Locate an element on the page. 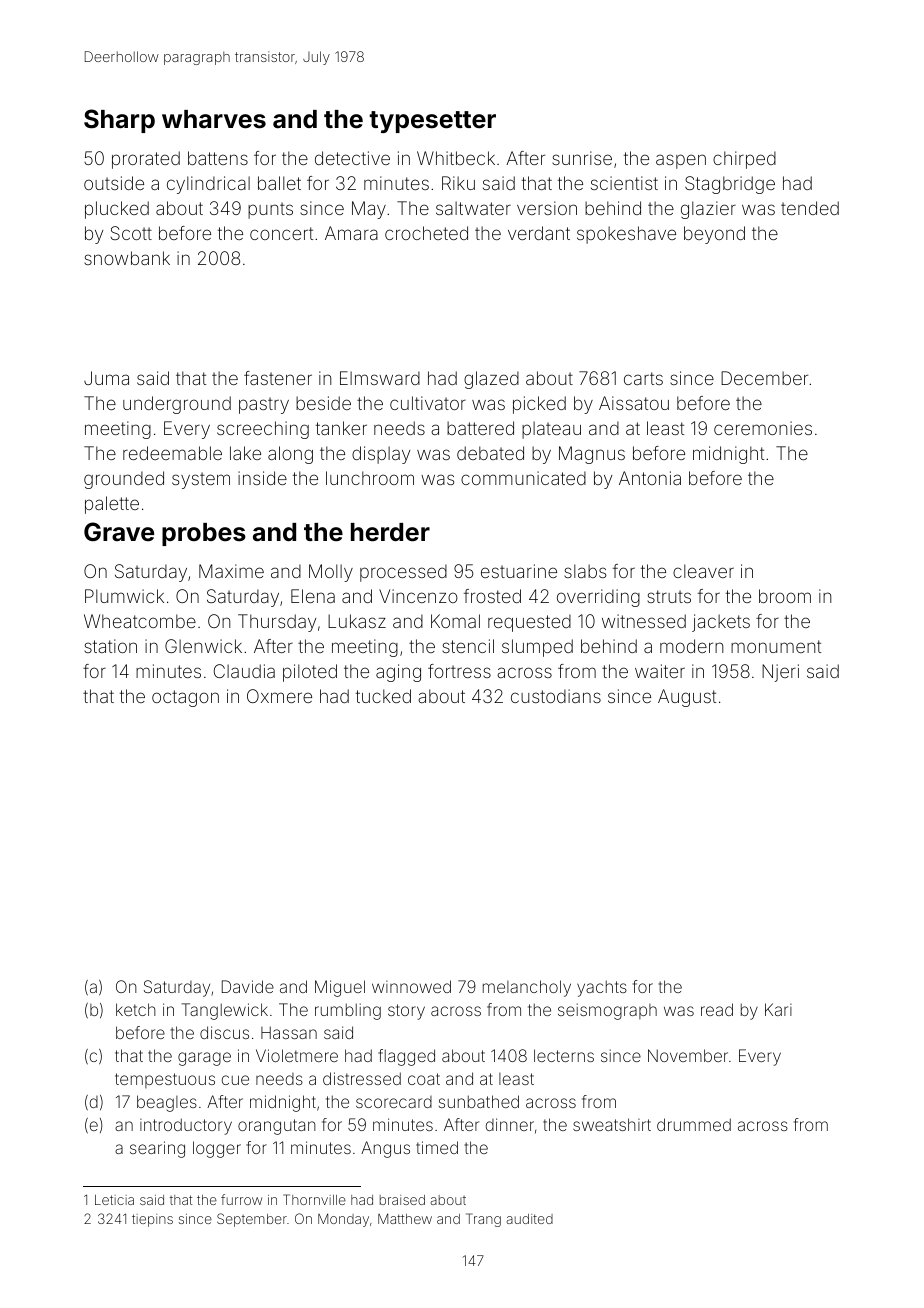  saltwater is located at coordinates (473, 208).
